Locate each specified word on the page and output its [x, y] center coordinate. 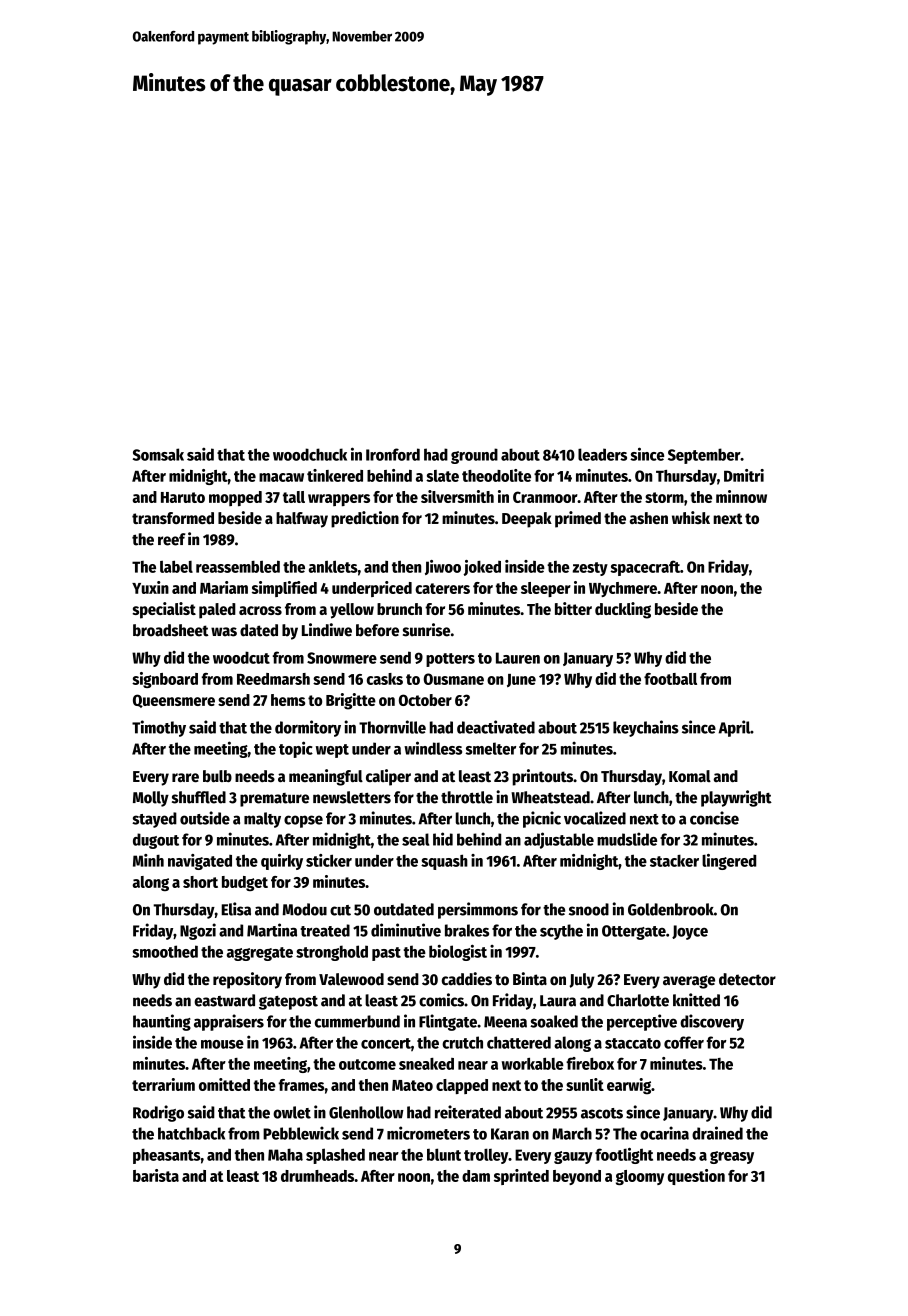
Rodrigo [158, 1113]
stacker [674, 860]
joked [482, 568]
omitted [224, 1084]
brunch [399, 609]
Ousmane [454, 679]
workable [533, 1064]
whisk [691, 517]
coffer [684, 1042]
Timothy [159, 728]
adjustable [559, 840]
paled [217, 611]
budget [245, 883]
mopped [235, 498]
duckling [623, 610]
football [670, 679]
